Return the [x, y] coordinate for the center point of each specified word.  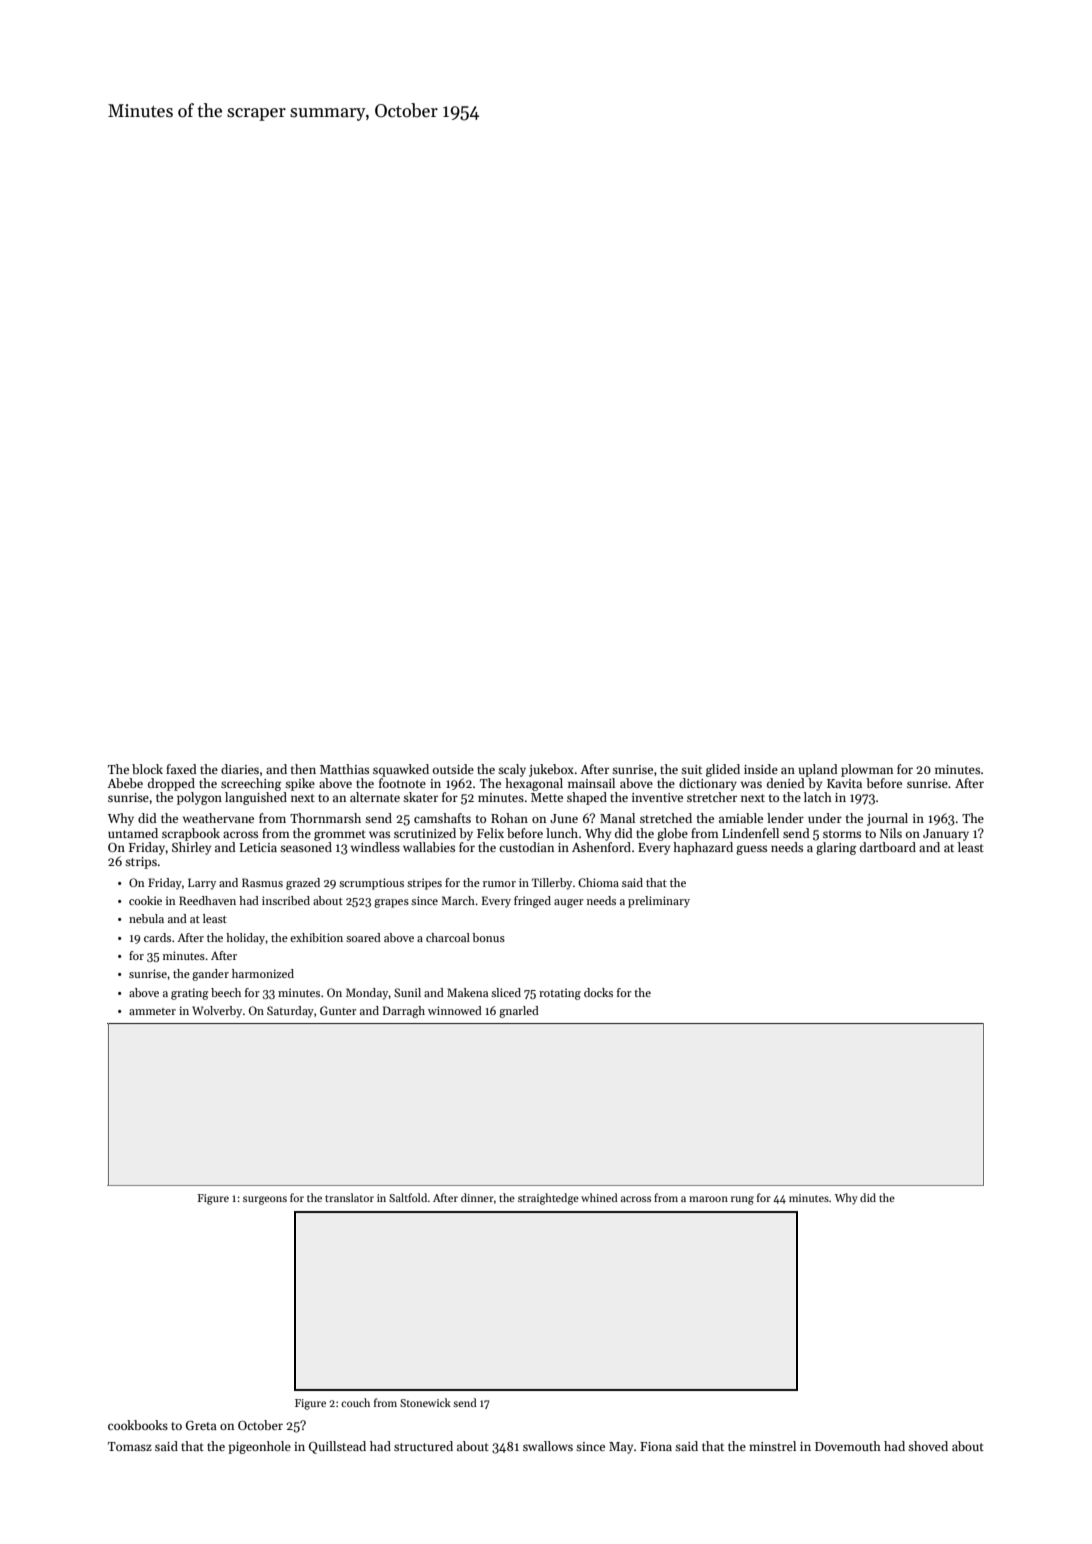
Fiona [656, 1446]
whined [599, 1197]
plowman [867, 770]
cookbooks [138, 1425]
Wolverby [217, 1012]
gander [210, 975]
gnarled [519, 1012]
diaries [240, 769]
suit [691, 769]
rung [742, 1200]
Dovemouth [848, 1446]
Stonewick [425, 1402]
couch [355, 1402]
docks [598, 992]
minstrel [772, 1446]
